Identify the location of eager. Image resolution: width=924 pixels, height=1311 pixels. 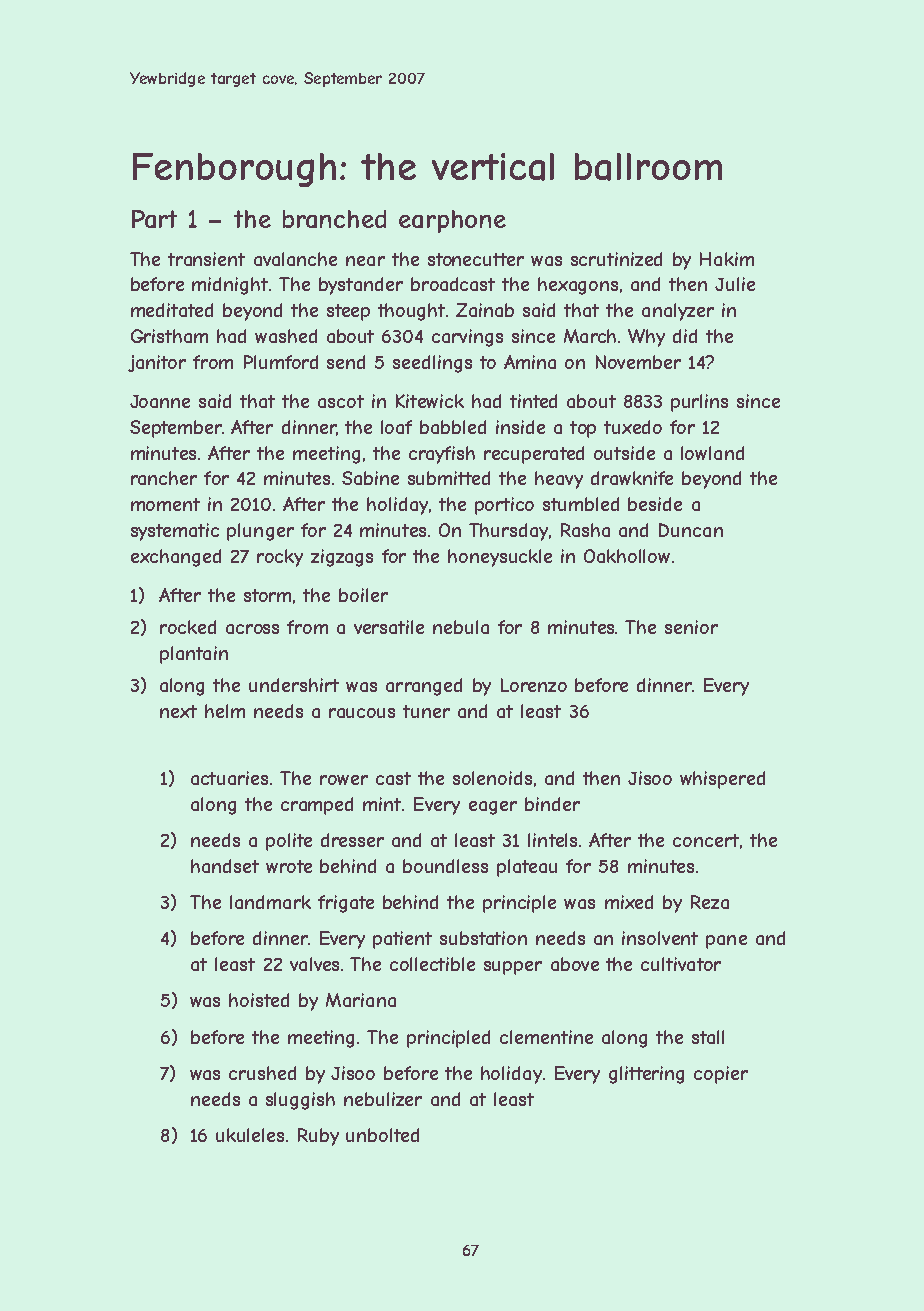
(493, 808).
